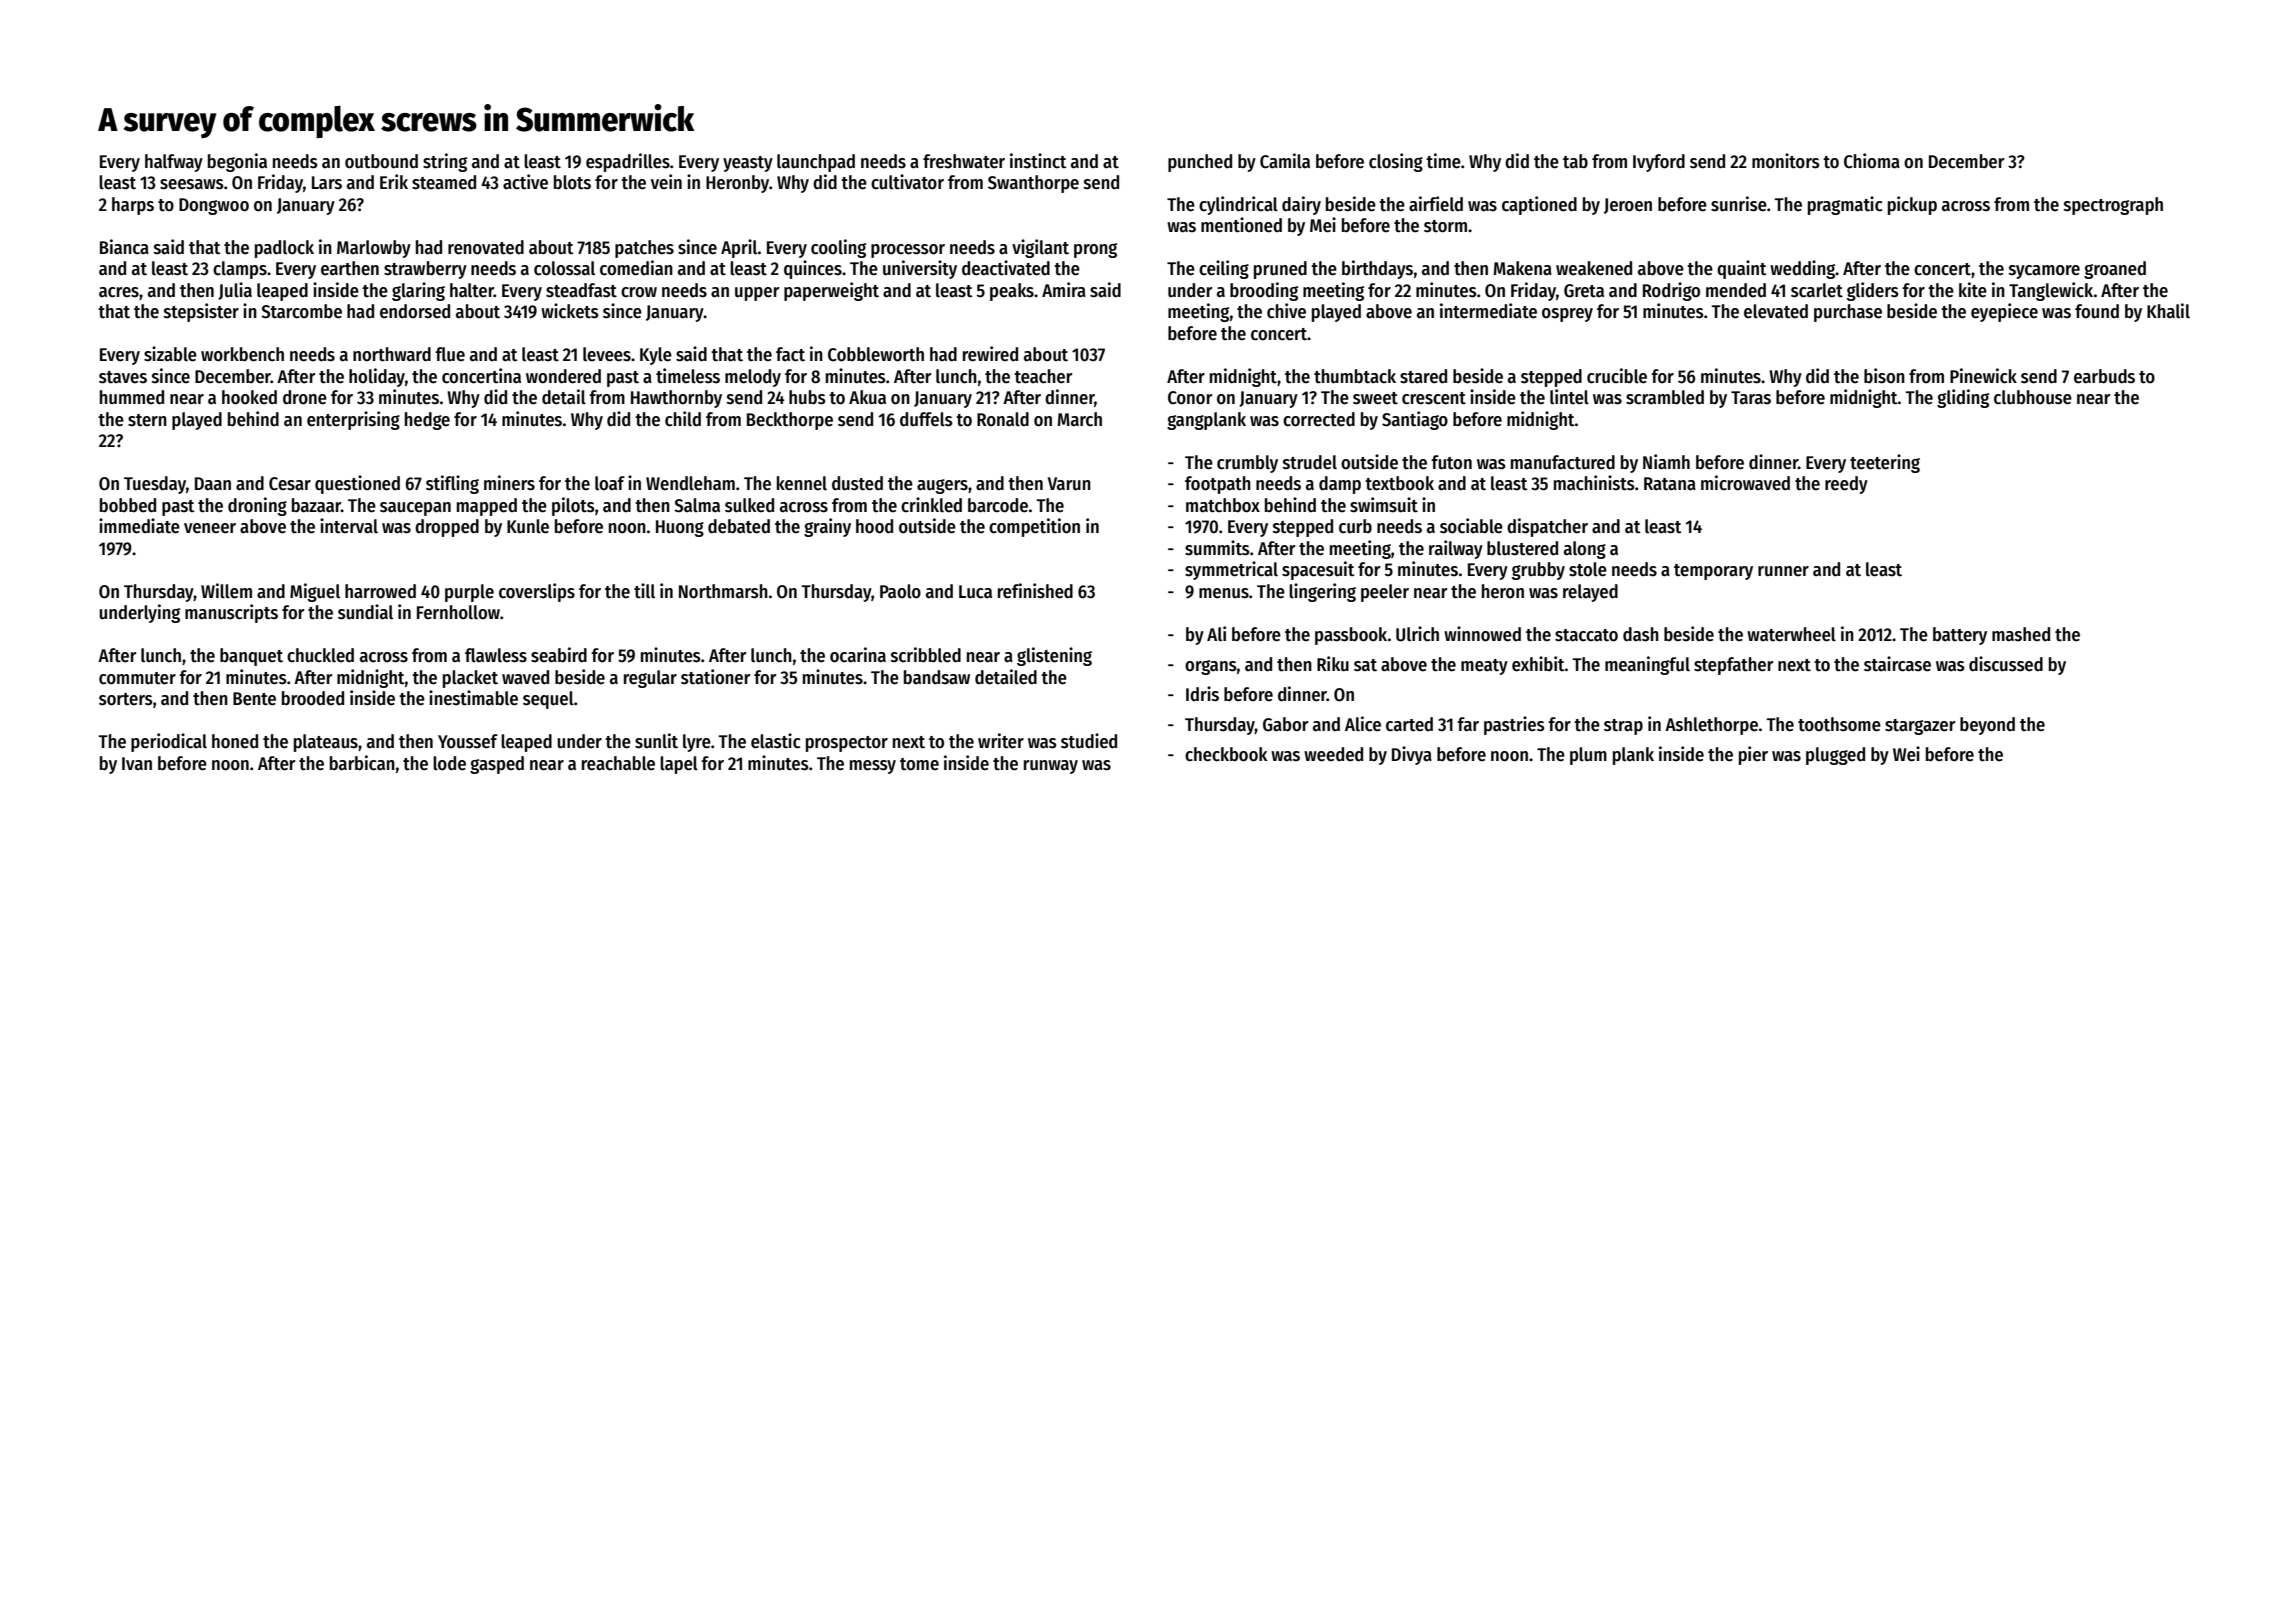  I want to click on ceiling, so click(1224, 269).
